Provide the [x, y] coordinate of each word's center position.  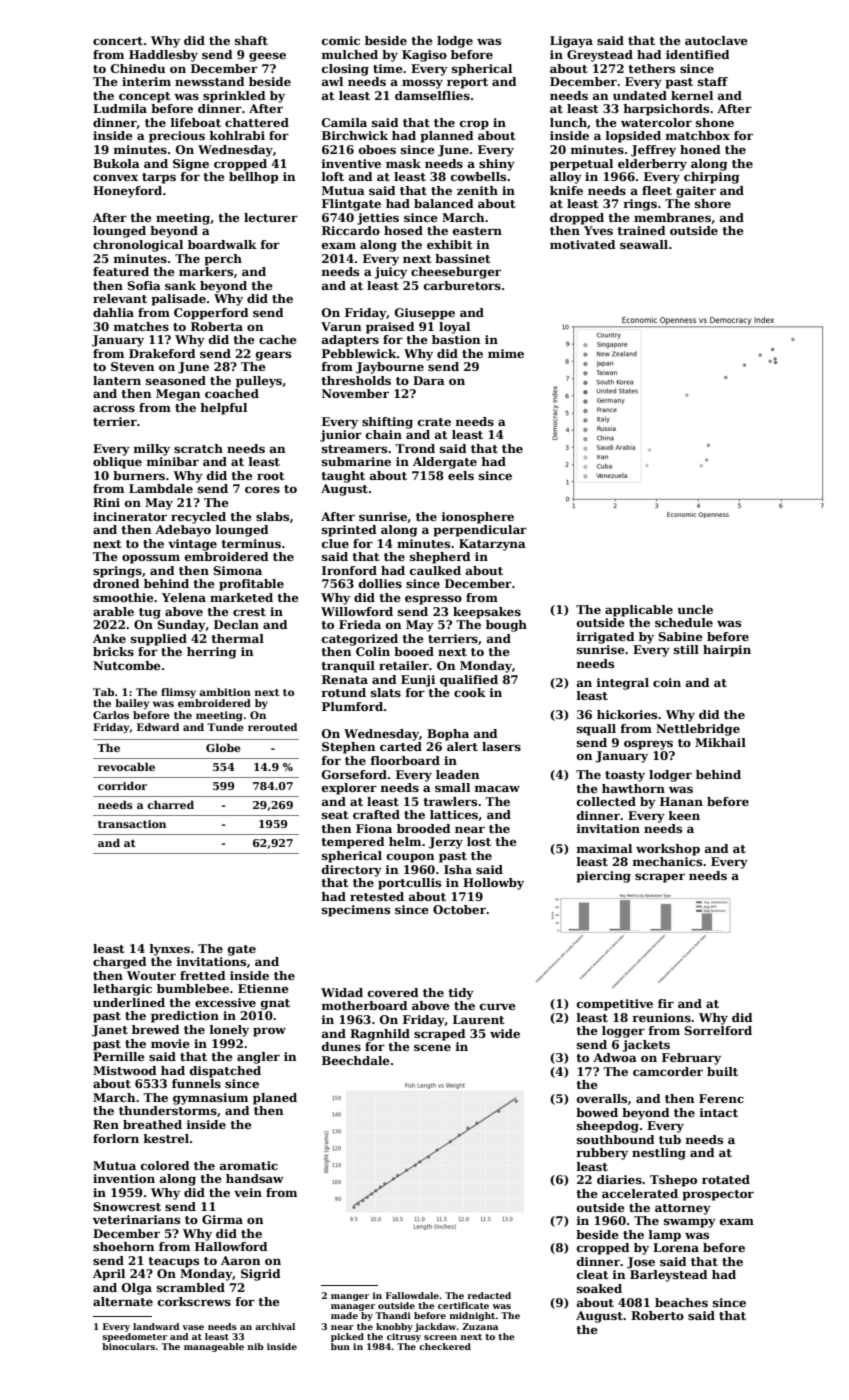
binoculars [128, 1346]
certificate [463, 1305]
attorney [683, 1209]
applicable [639, 611]
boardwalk [222, 244]
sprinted [349, 531]
